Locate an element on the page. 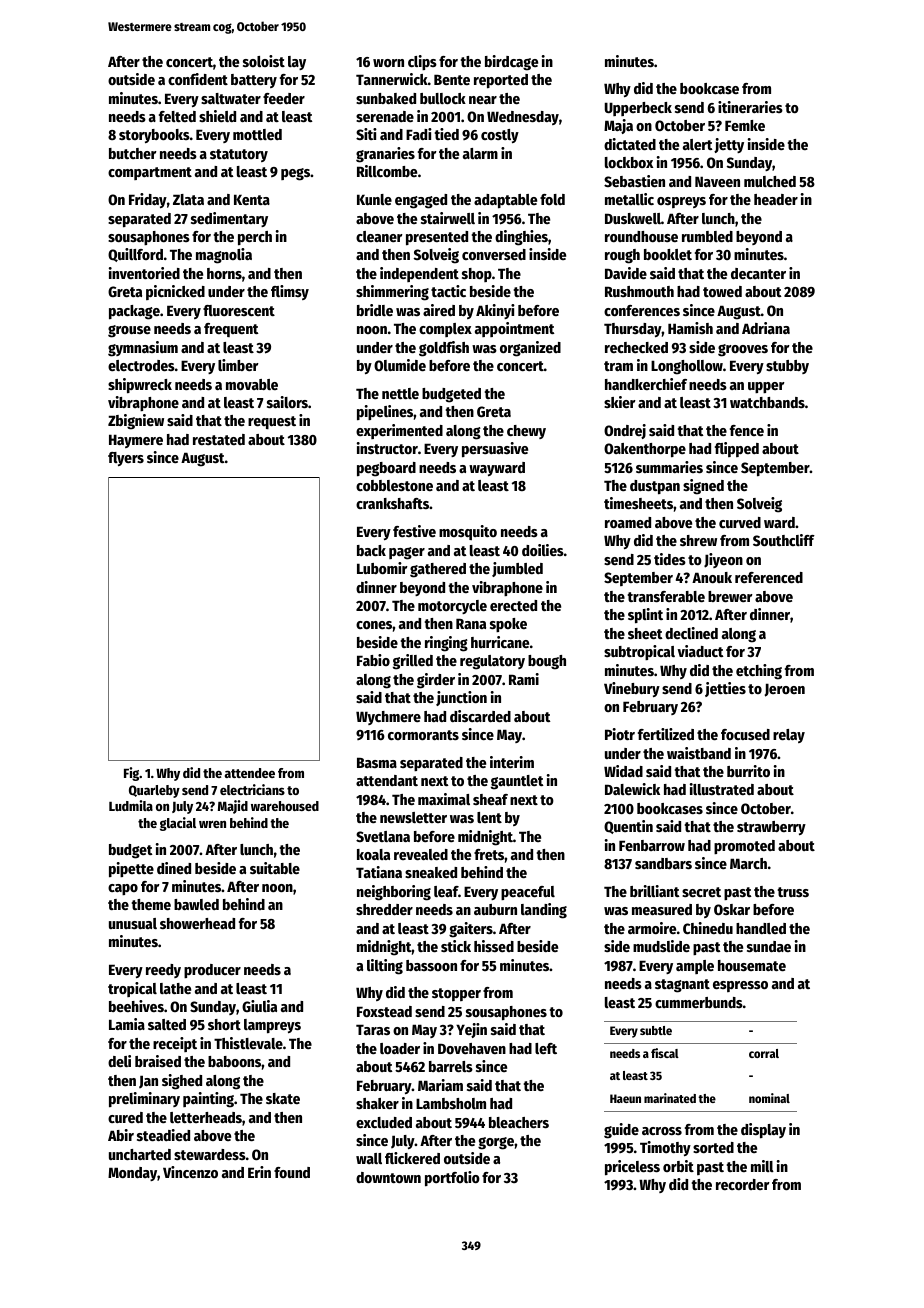  Monday is located at coordinates (132, 1174).
